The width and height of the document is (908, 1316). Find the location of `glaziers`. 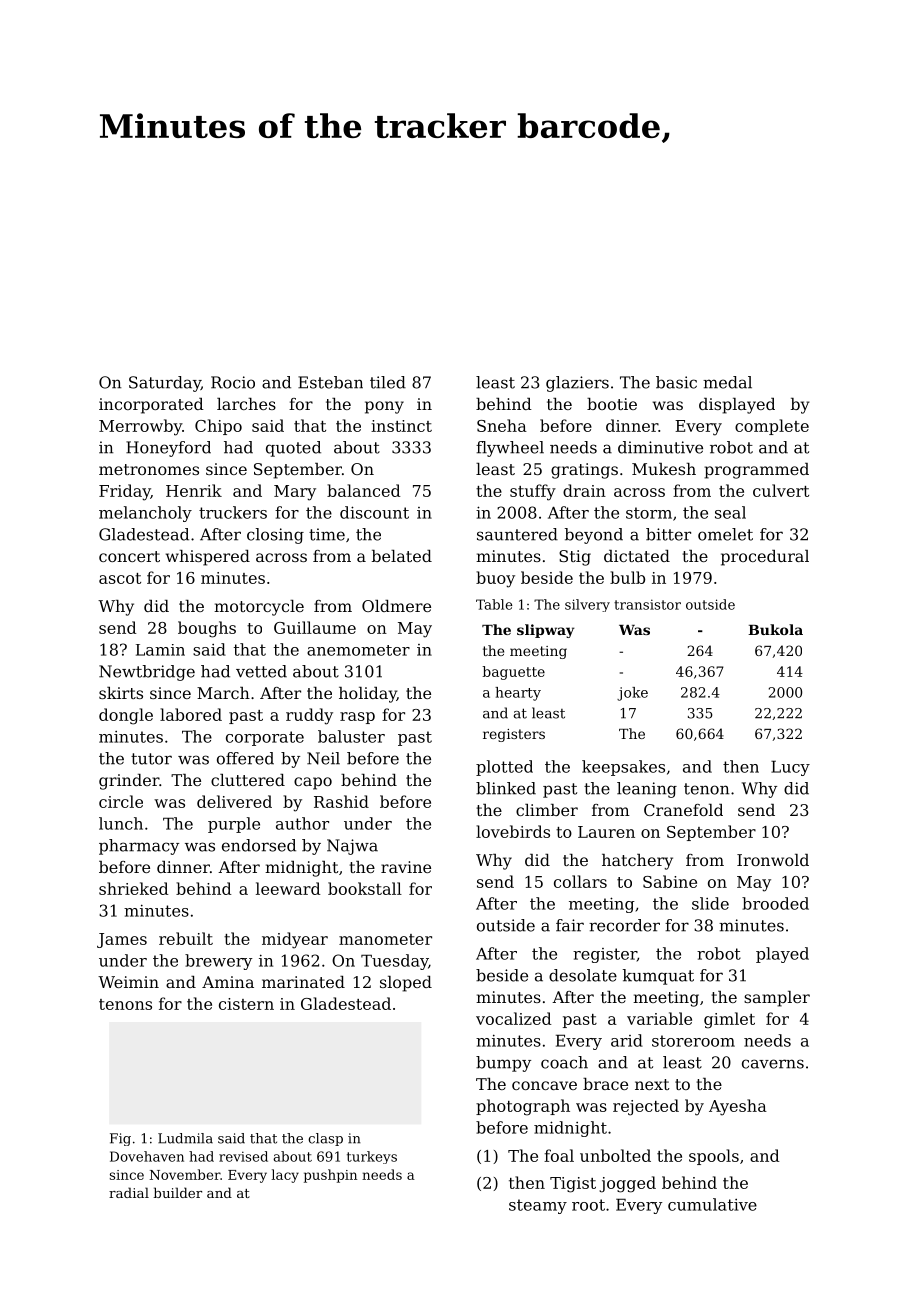

glaziers is located at coordinates (577, 384).
